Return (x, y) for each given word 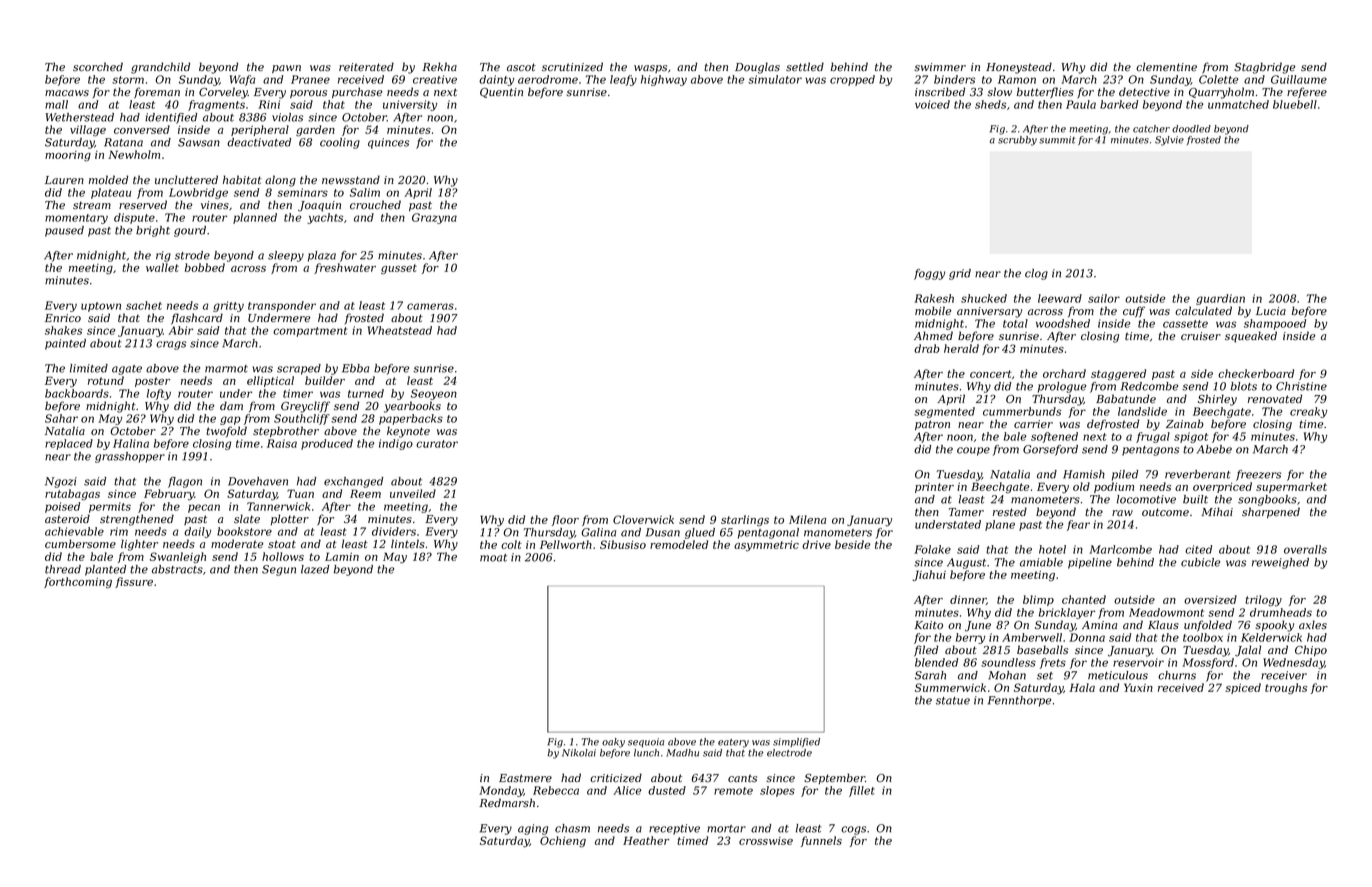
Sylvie (1169, 141)
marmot (226, 369)
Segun (279, 570)
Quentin (501, 93)
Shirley (1217, 400)
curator (437, 444)
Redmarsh (507, 802)
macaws (67, 93)
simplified (796, 742)
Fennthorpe (1019, 701)
